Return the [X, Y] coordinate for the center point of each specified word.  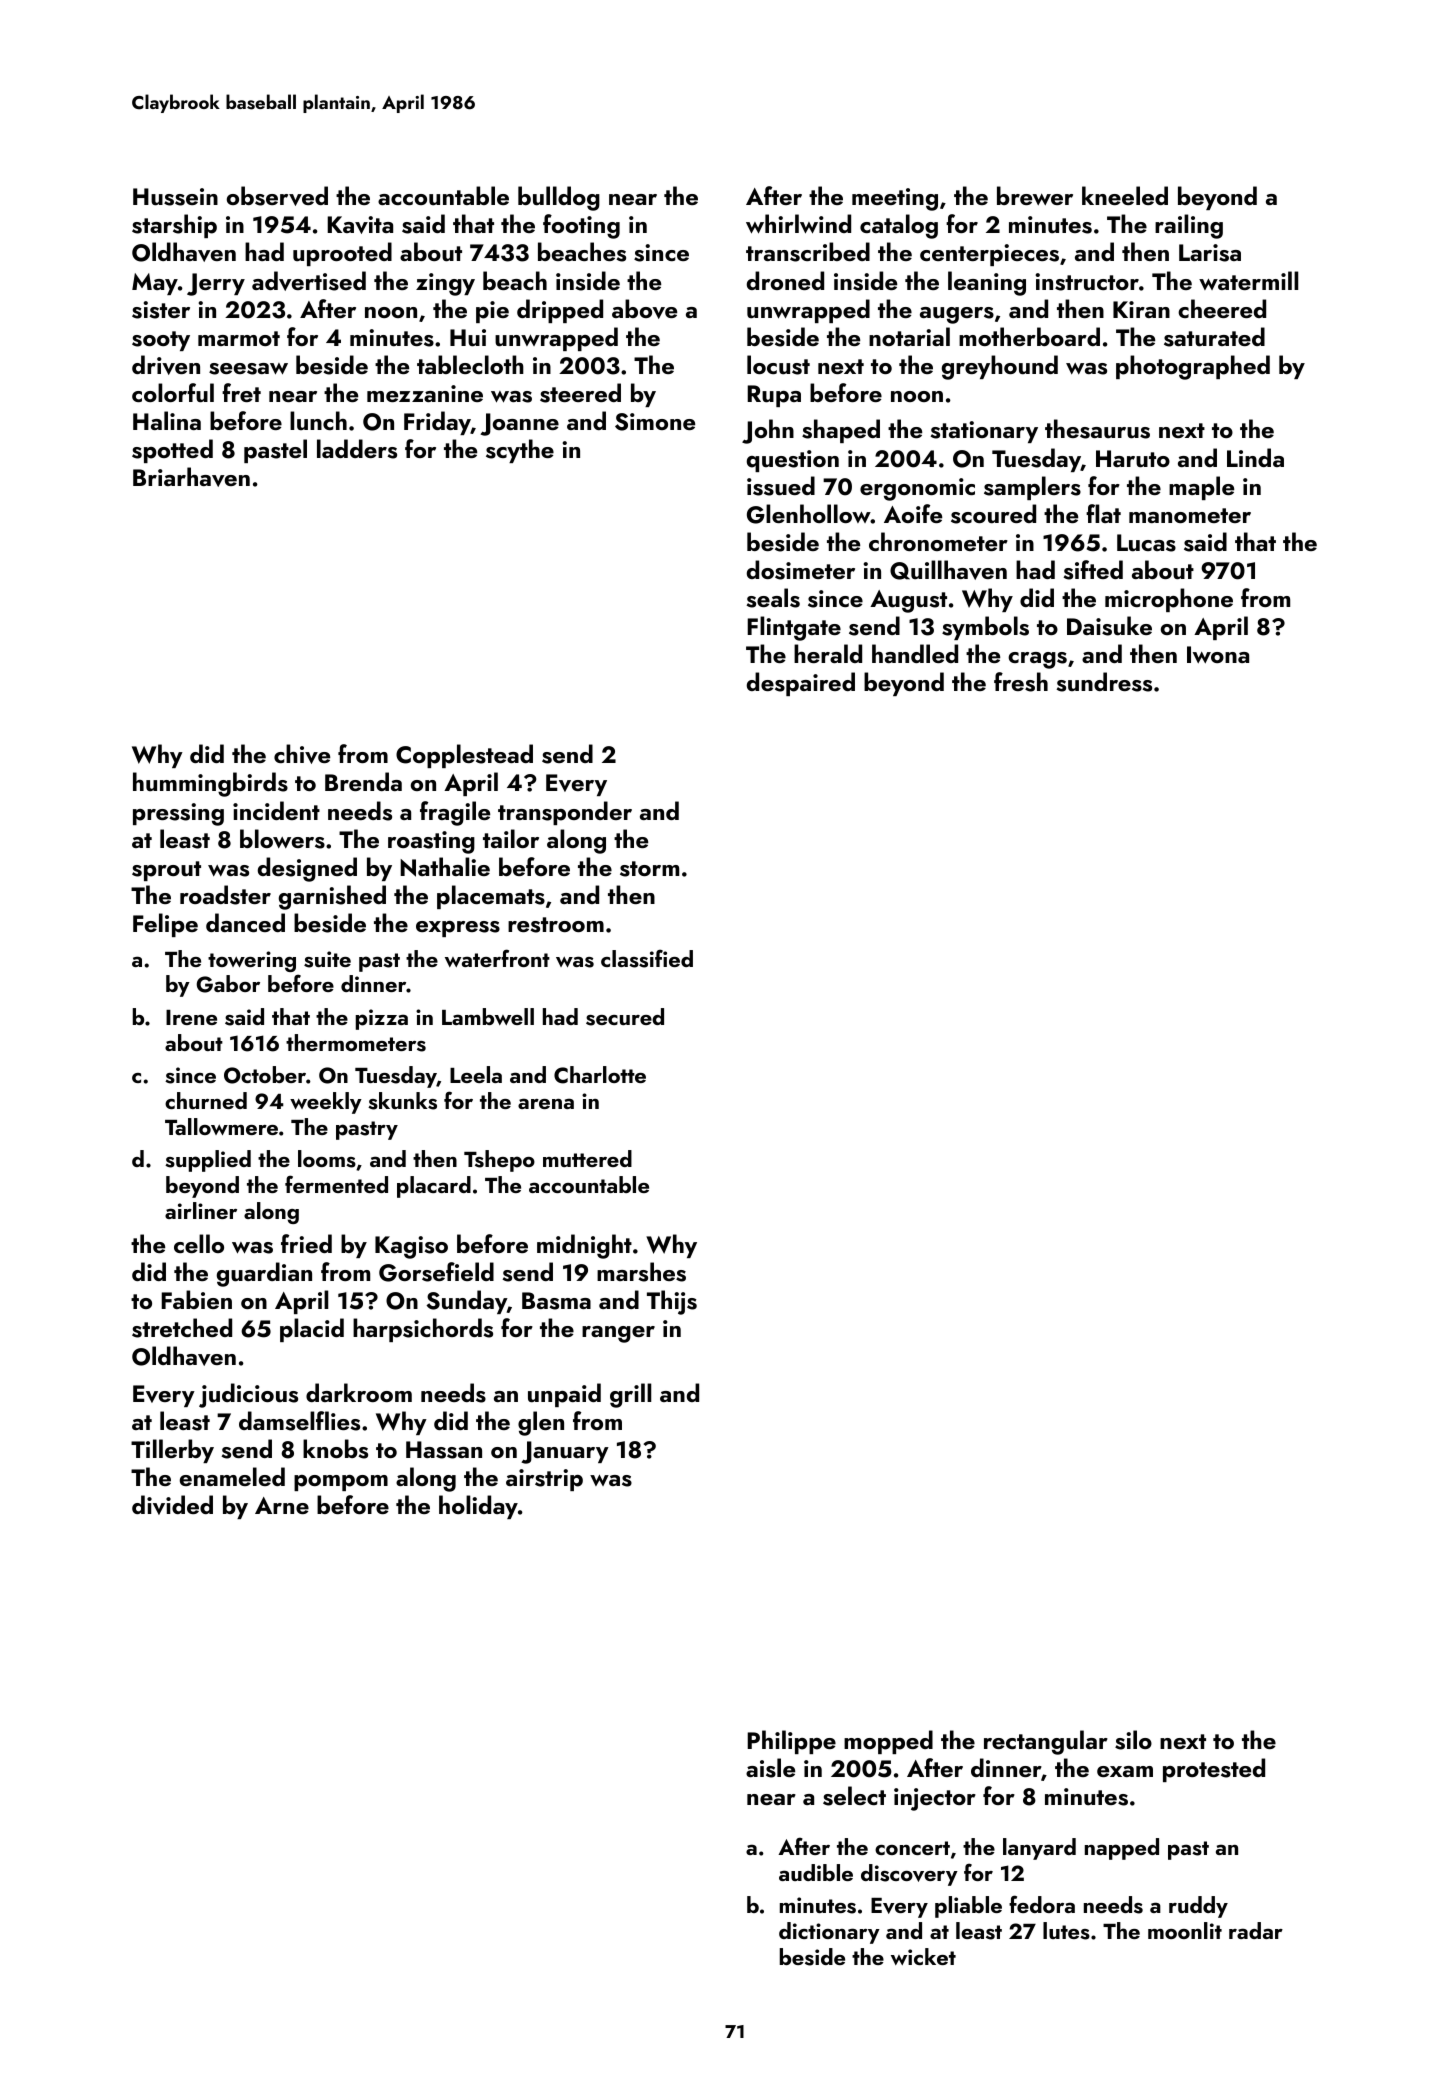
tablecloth [470, 364]
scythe [520, 451]
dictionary [829, 1933]
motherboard [1029, 336]
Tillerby [172, 1451]
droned [785, 280]
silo [1133, 1740]
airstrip [544, 1480]
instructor [1087, 282]
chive [302, 754]
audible [816, 1872]
